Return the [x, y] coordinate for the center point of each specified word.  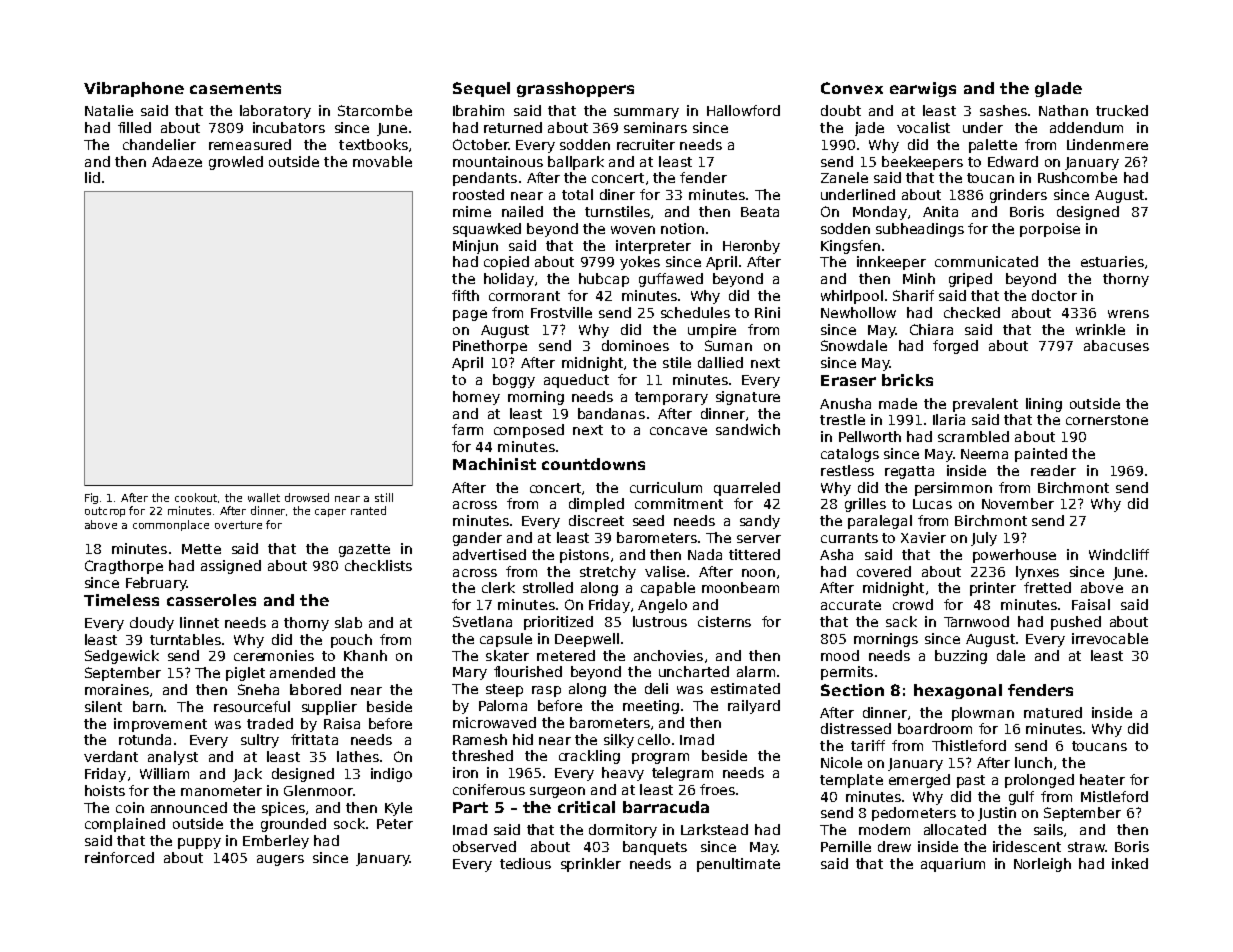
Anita [940, 211]
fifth [465, 295]
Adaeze [177, 161]
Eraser [848, 380]
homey [476, 398]
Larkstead [714, 829]
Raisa [342, 723]
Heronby [751, 247]
